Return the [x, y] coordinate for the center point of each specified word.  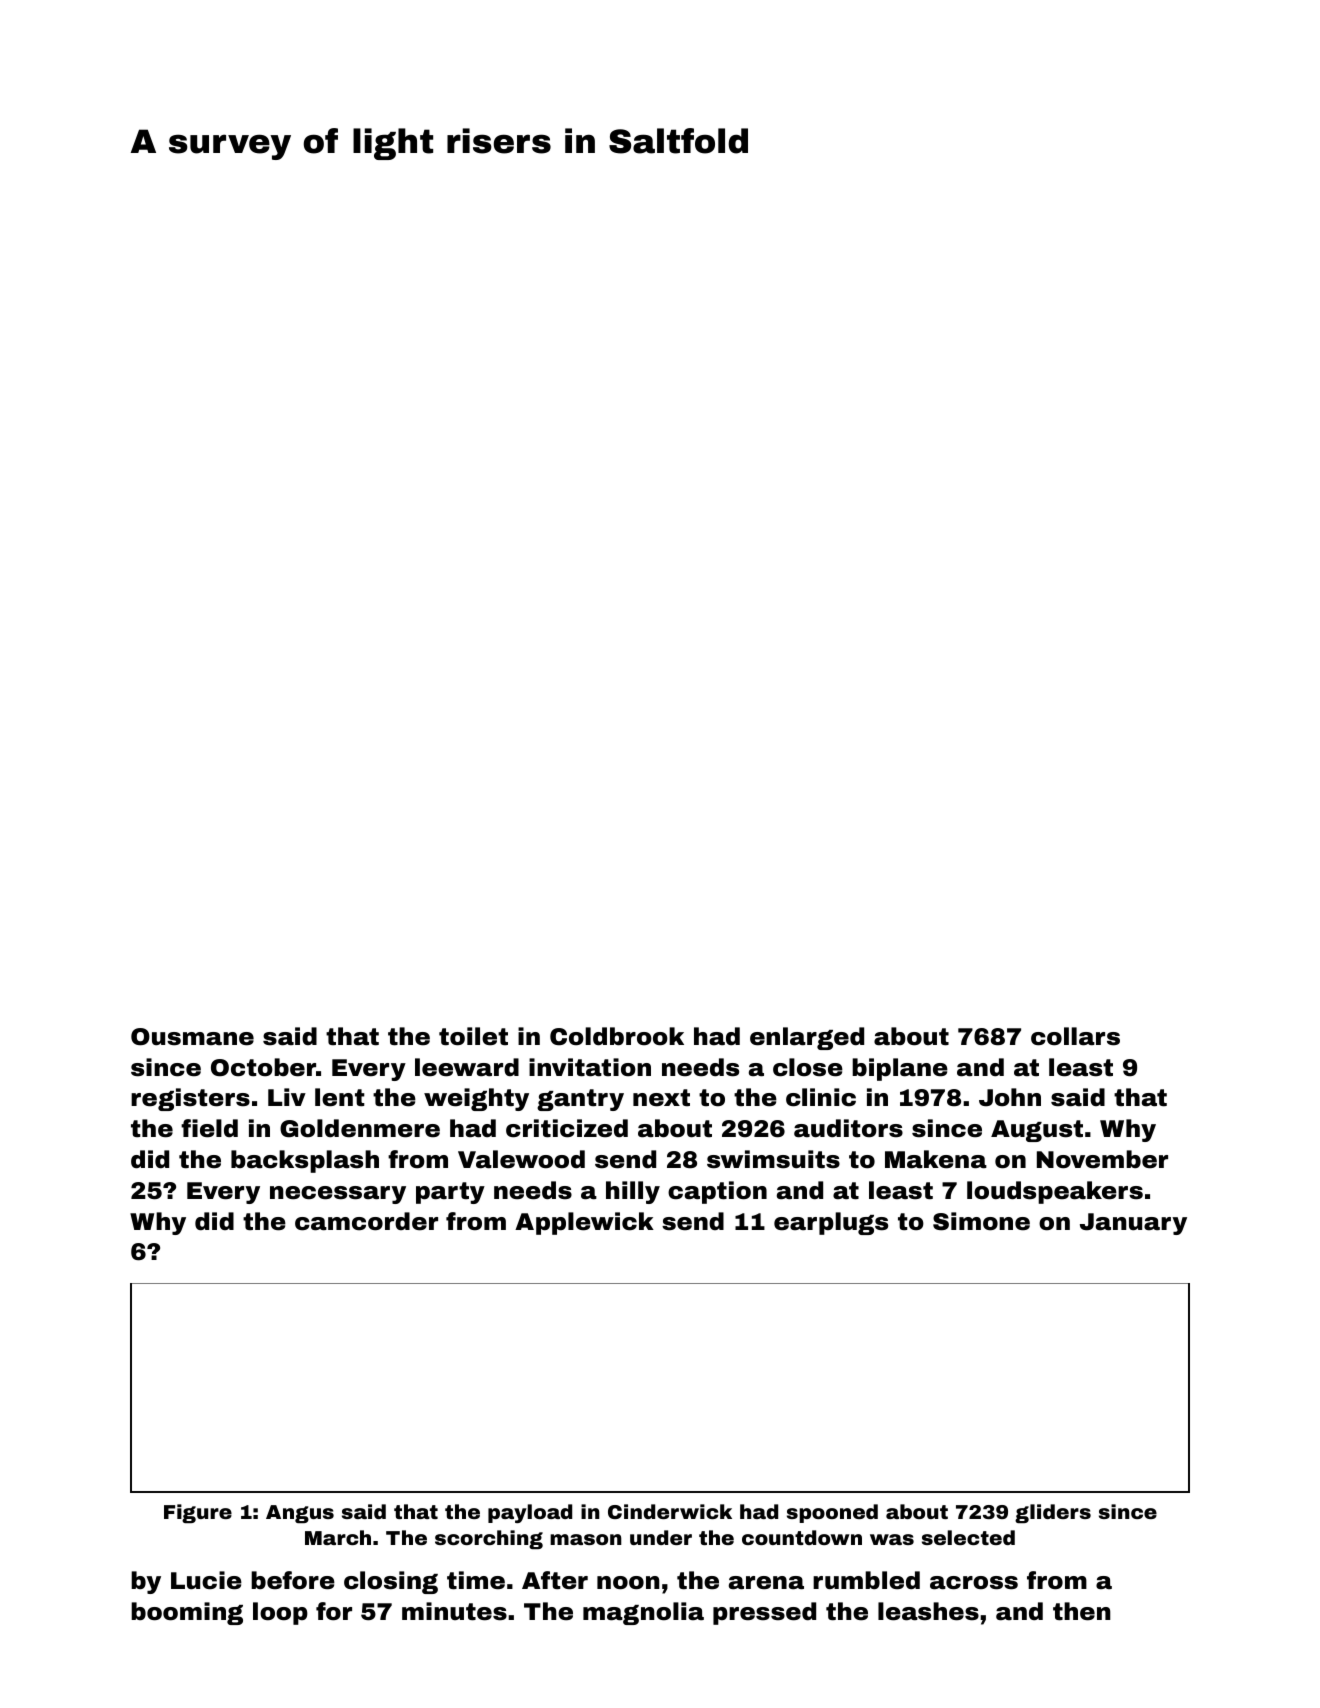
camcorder [366, 1221]
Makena [936, 1159]
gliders [1053, 1513]
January [1133, 1224]
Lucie [206, 1580]
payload [530, 1513]
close [808, 1067]
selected [968, 1537]
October [263, 1067]
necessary [338, 1195]
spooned [832, 1513]
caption [717, 1192]
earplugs [831, 1223]
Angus [300, 1514]
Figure [198, 1513]
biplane [900, 1069]
